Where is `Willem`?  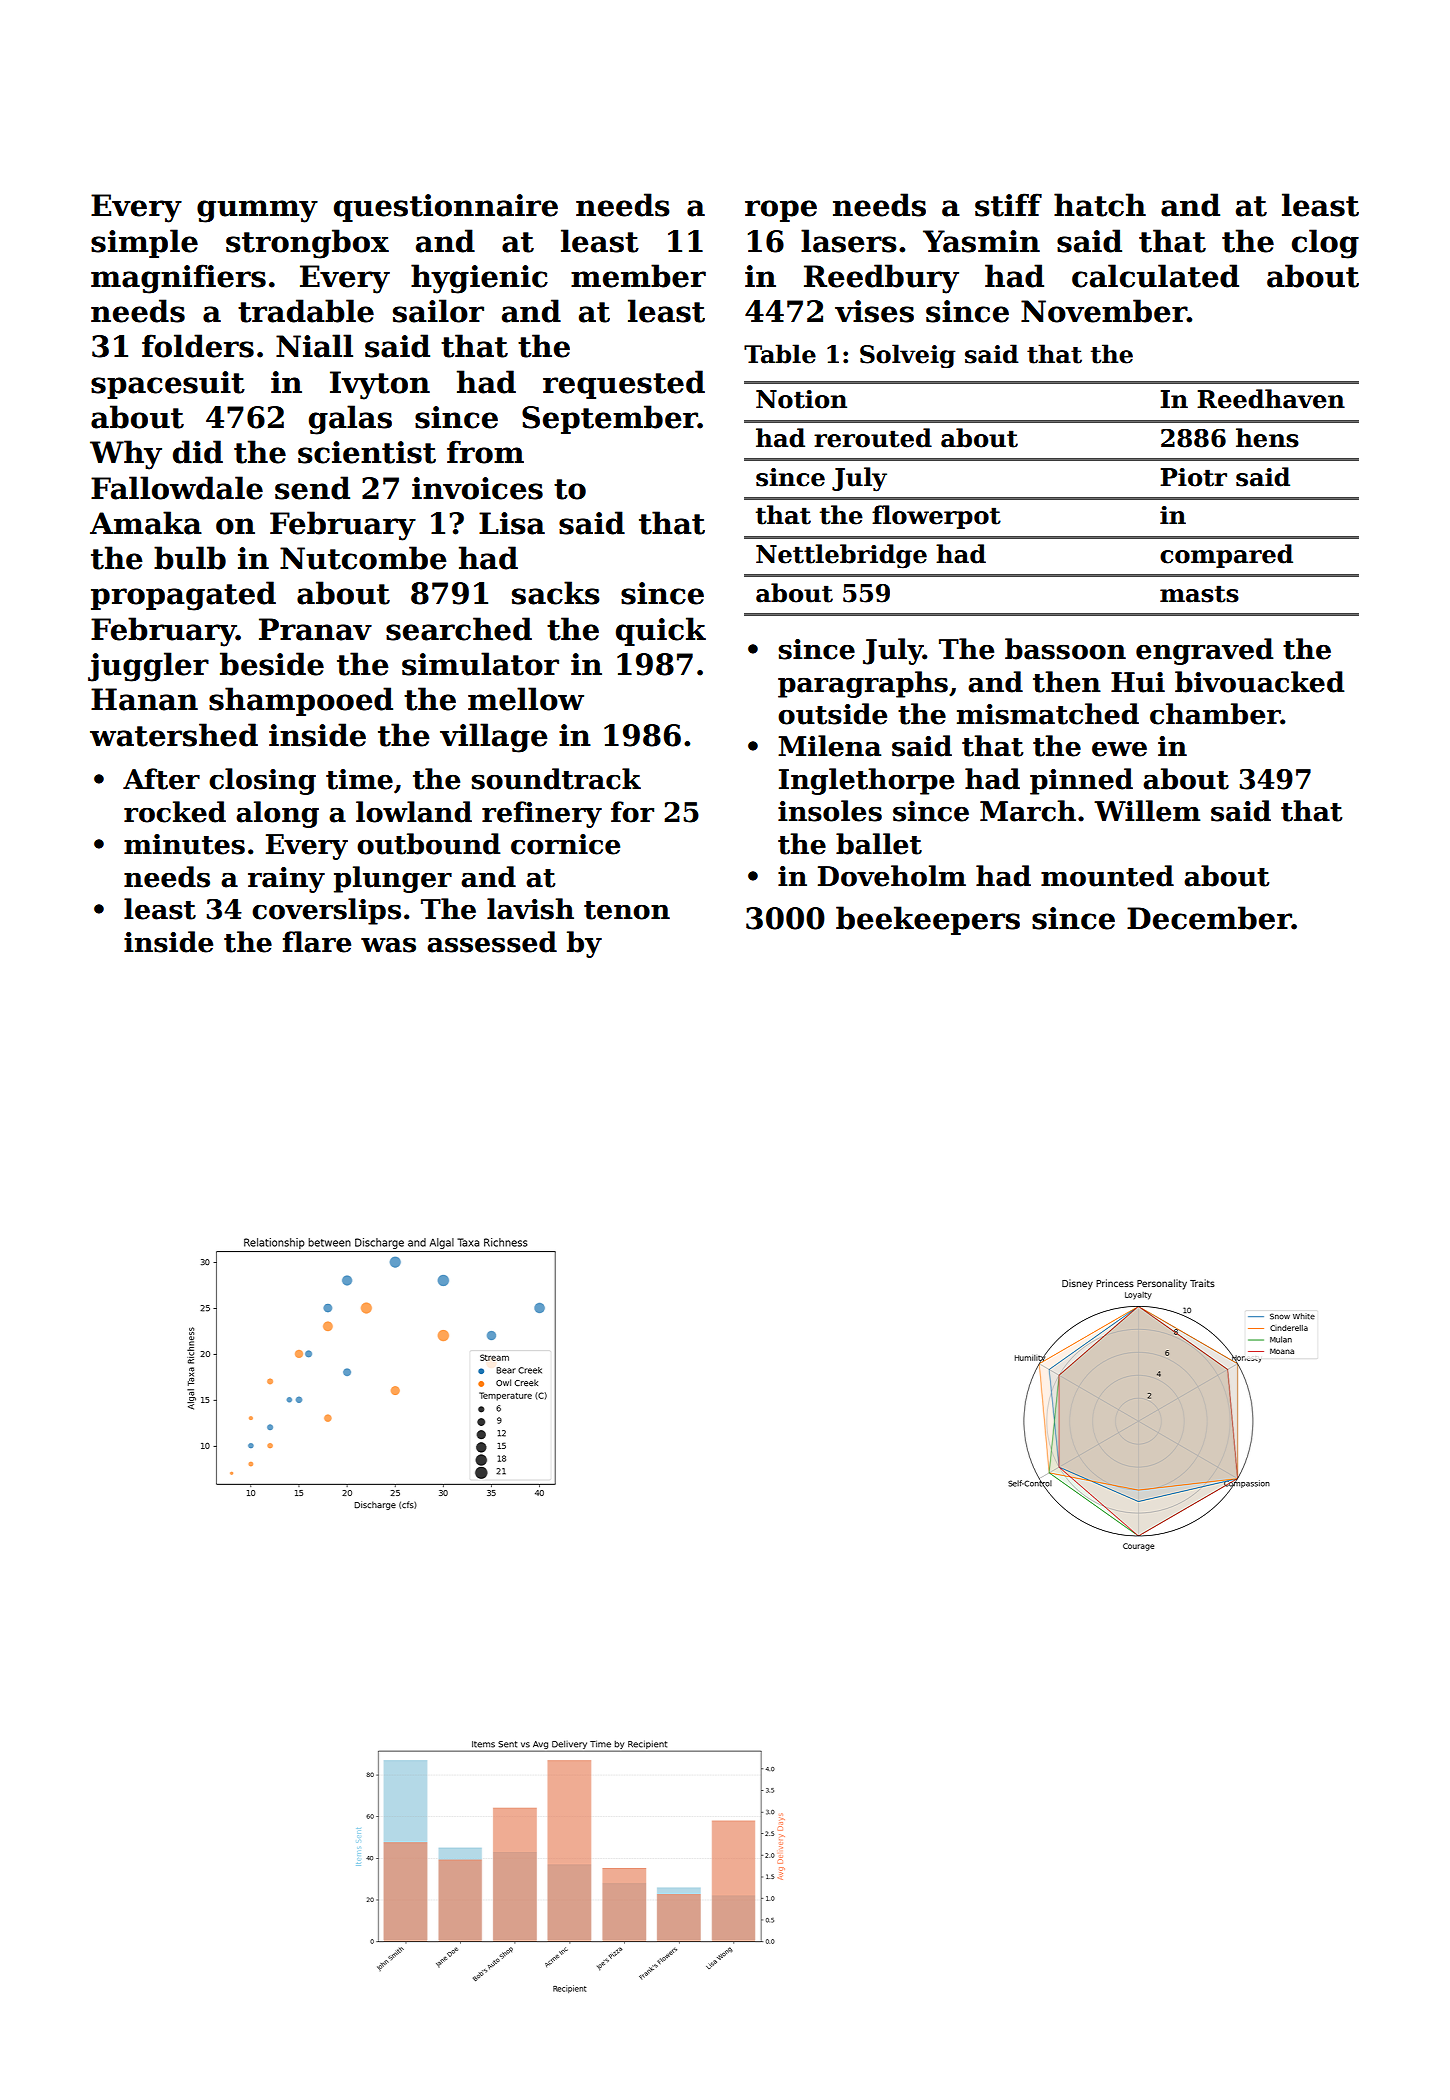 Willem is located at coordinates (1147, 811).
